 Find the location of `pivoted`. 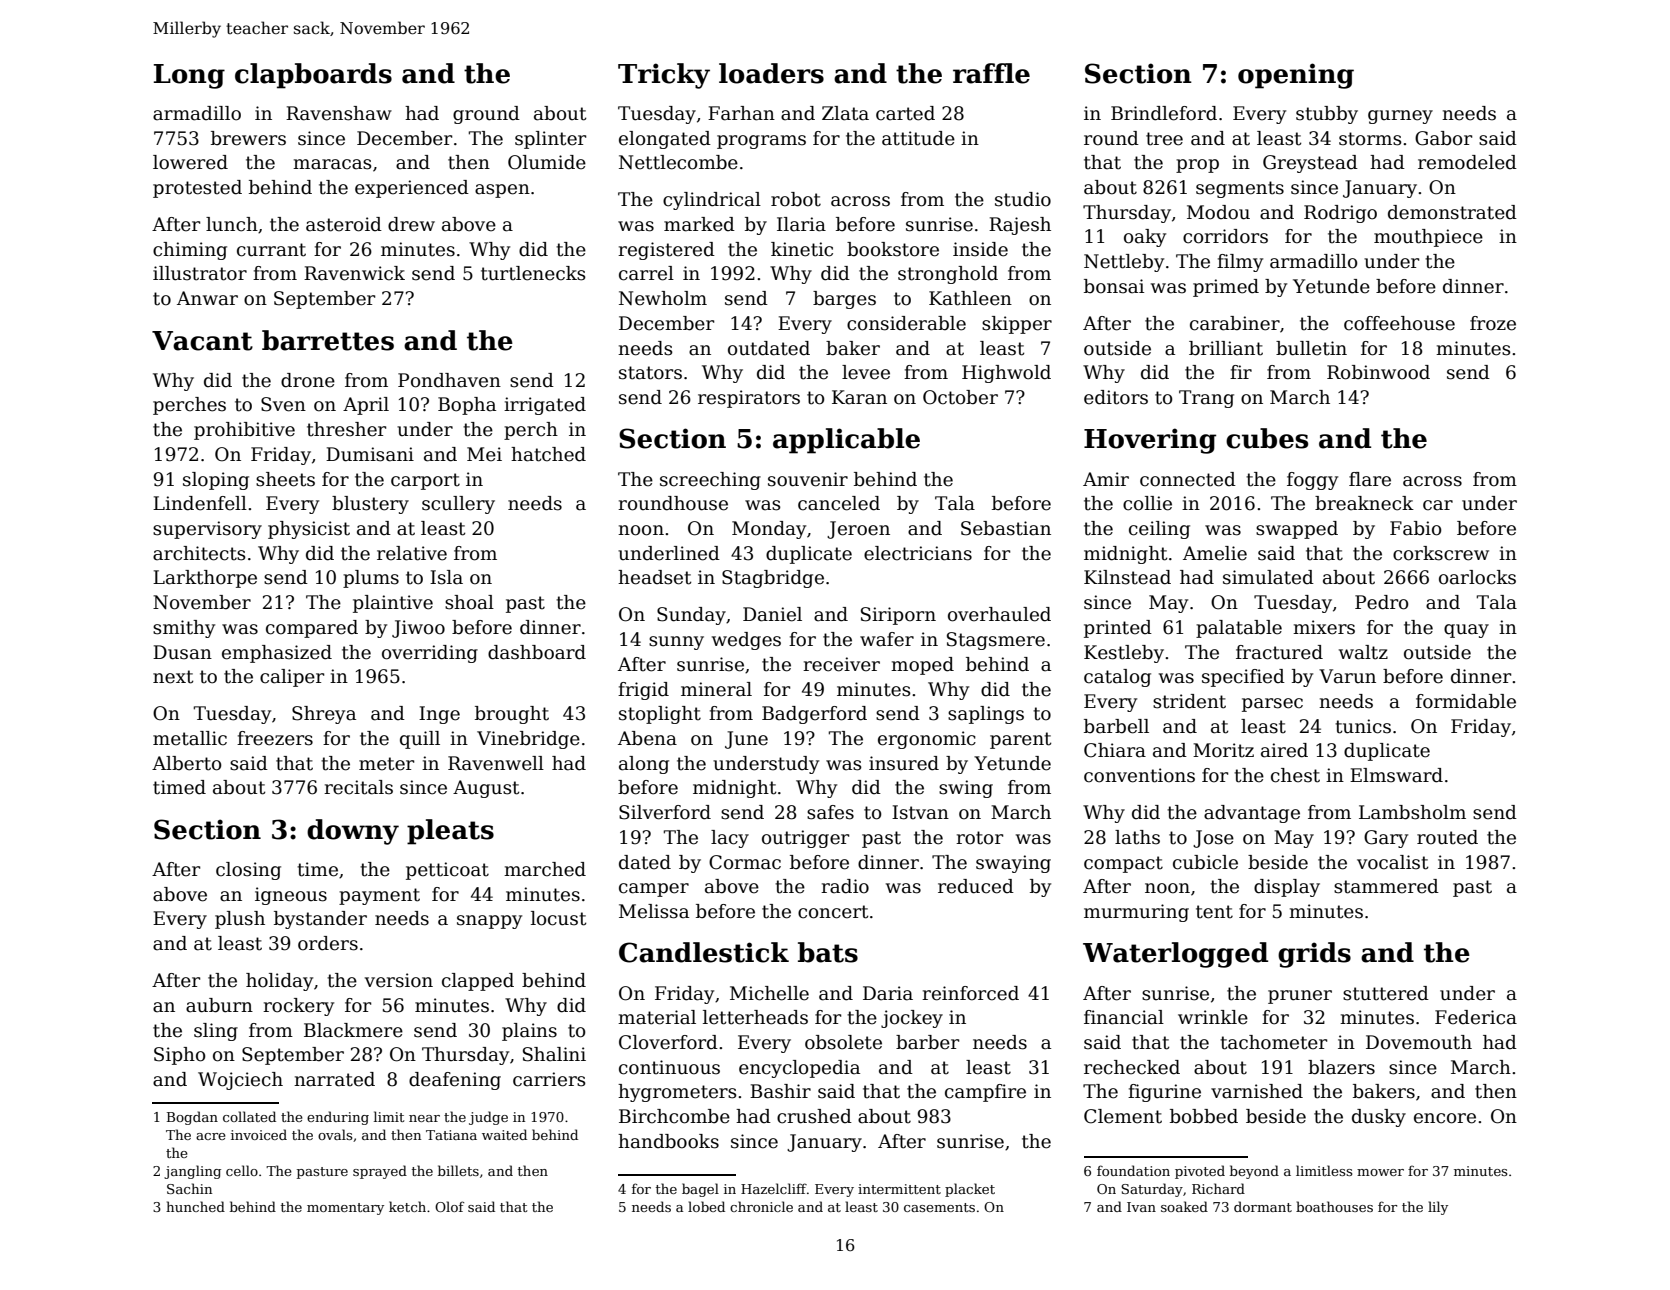

pivoted is located at coordinates (1200, 1172).
